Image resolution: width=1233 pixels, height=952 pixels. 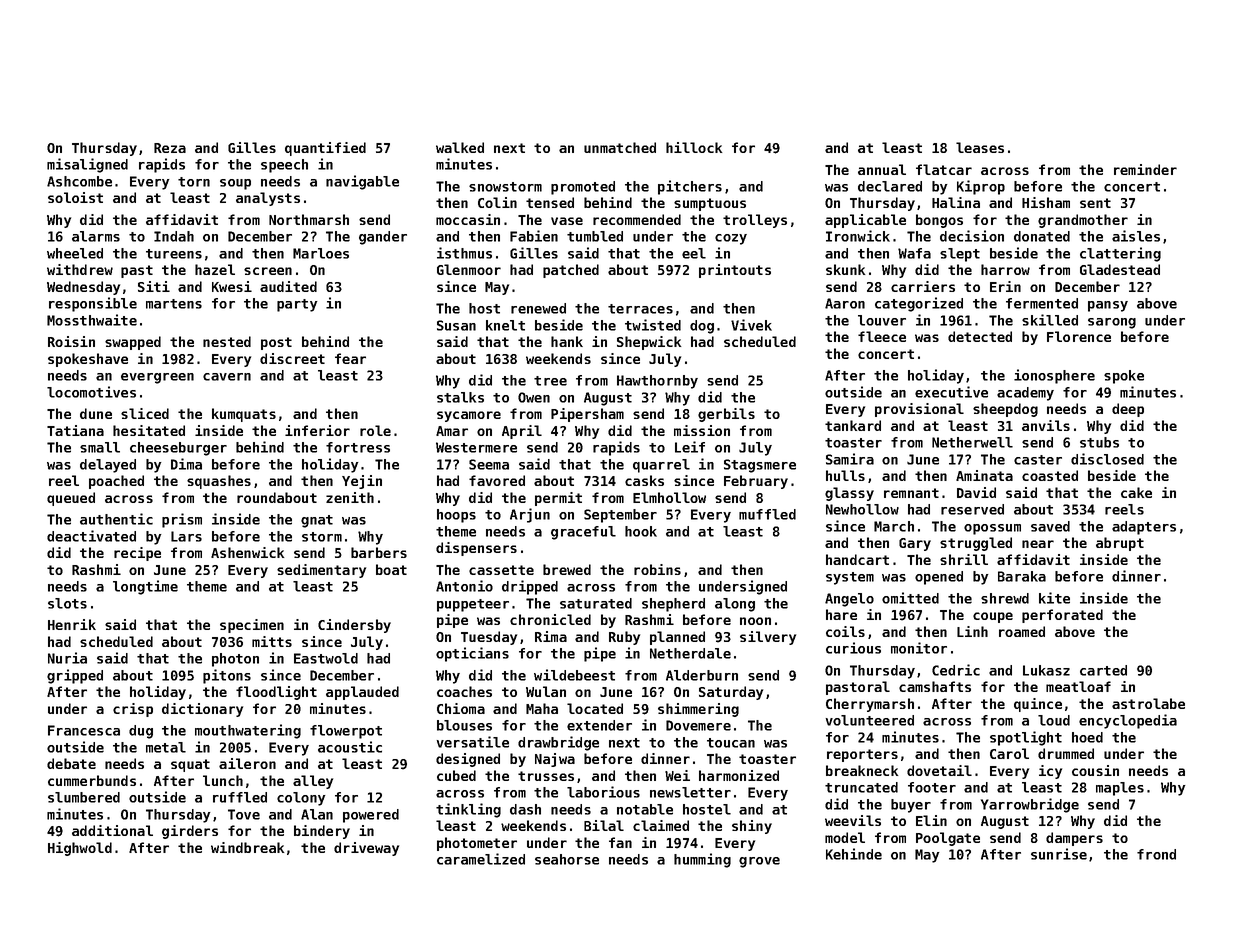 I want to click on Linh, so click(x=972, y=631).
